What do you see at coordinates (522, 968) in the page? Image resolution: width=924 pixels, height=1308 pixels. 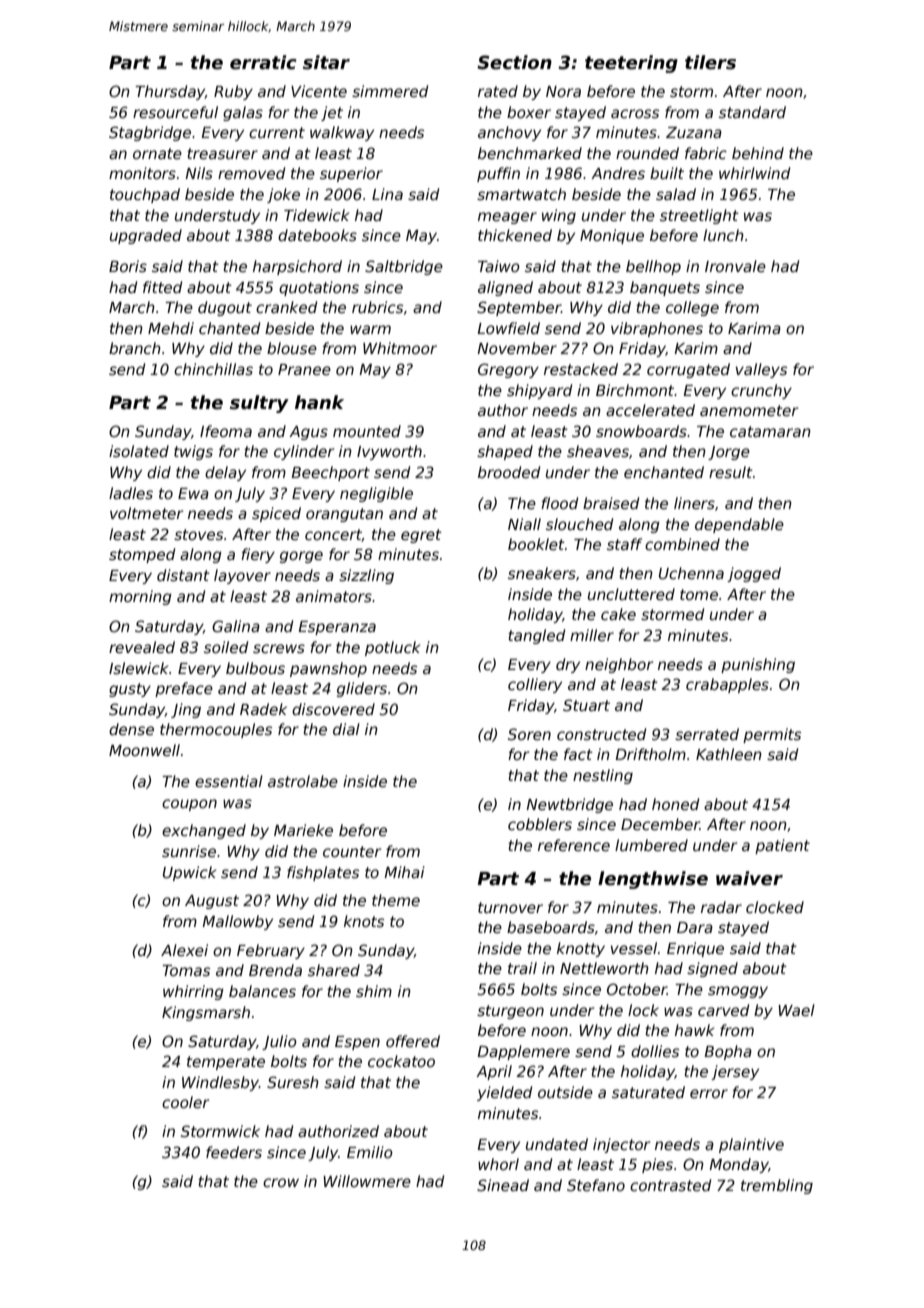 I see `trail` at bounding box center [522, 968].
